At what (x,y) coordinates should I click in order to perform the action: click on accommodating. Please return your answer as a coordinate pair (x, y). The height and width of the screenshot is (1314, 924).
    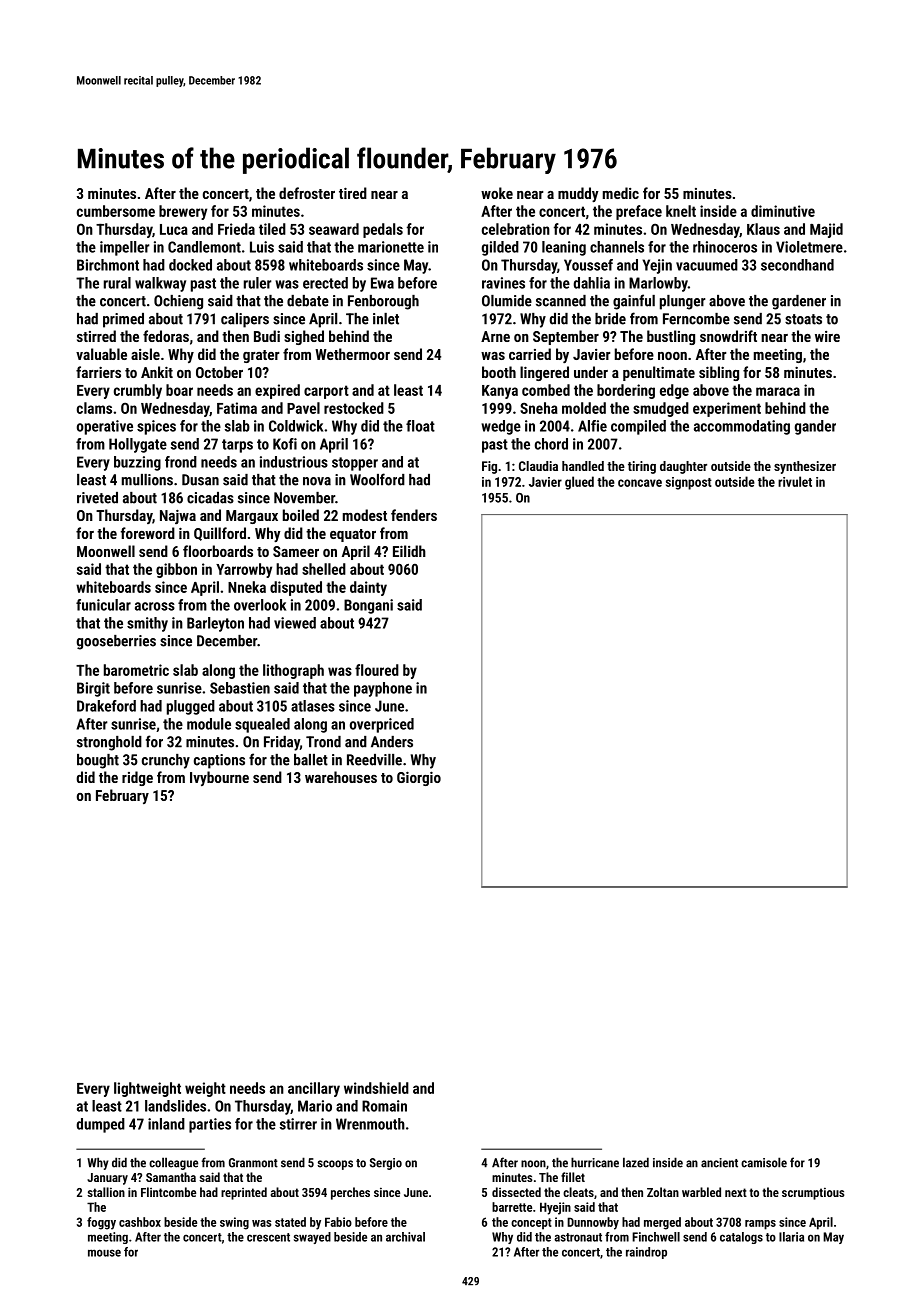
    Looking at the image, I should click on (742, 427).
